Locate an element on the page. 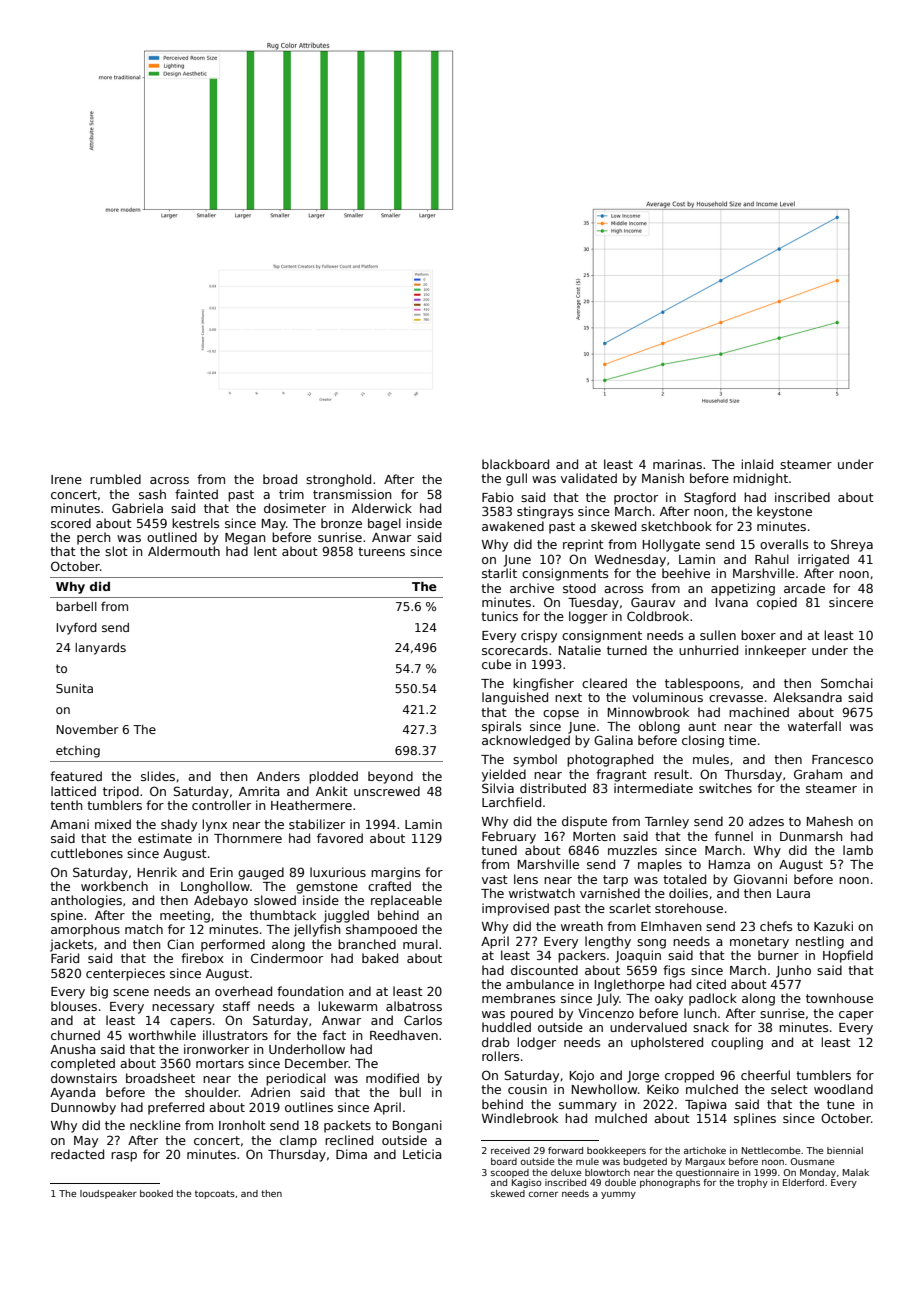 The width and height of the document is (924, 1308). Dunmarsh is located at coordinates (811, 836).
